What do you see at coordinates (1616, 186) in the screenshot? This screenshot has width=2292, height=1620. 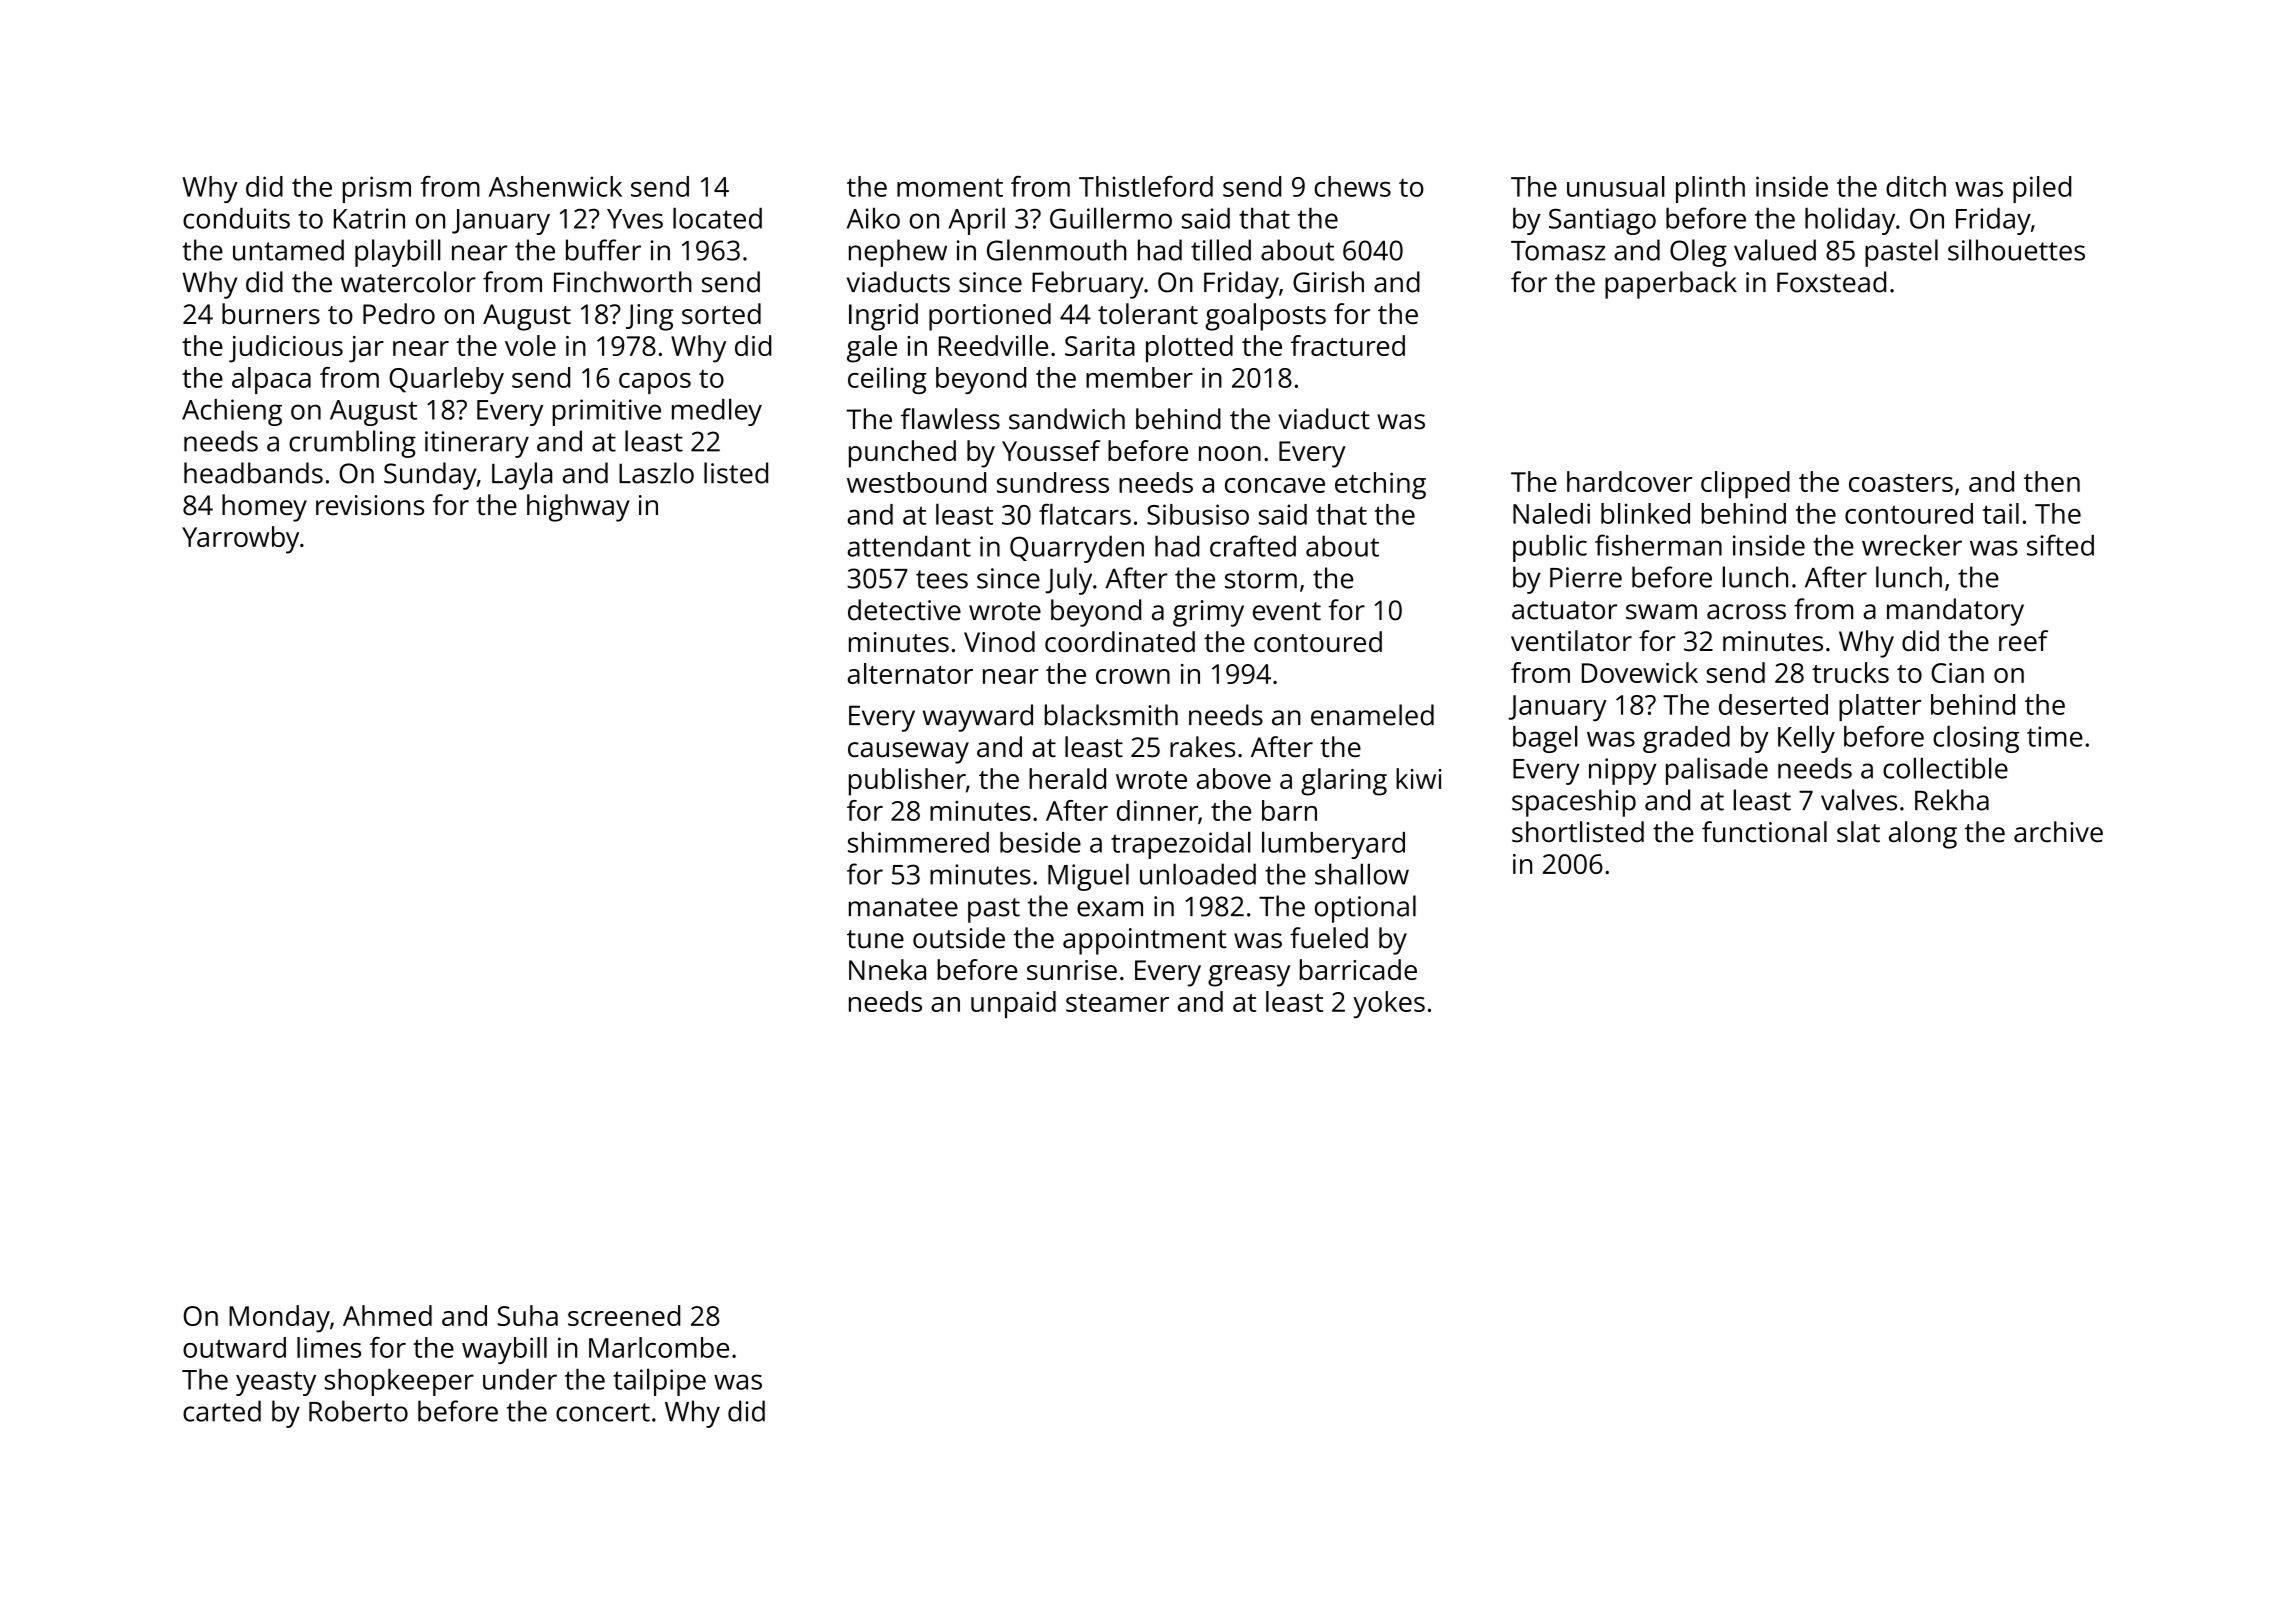 I see `unusual` at bounding box center [1616, 186].
